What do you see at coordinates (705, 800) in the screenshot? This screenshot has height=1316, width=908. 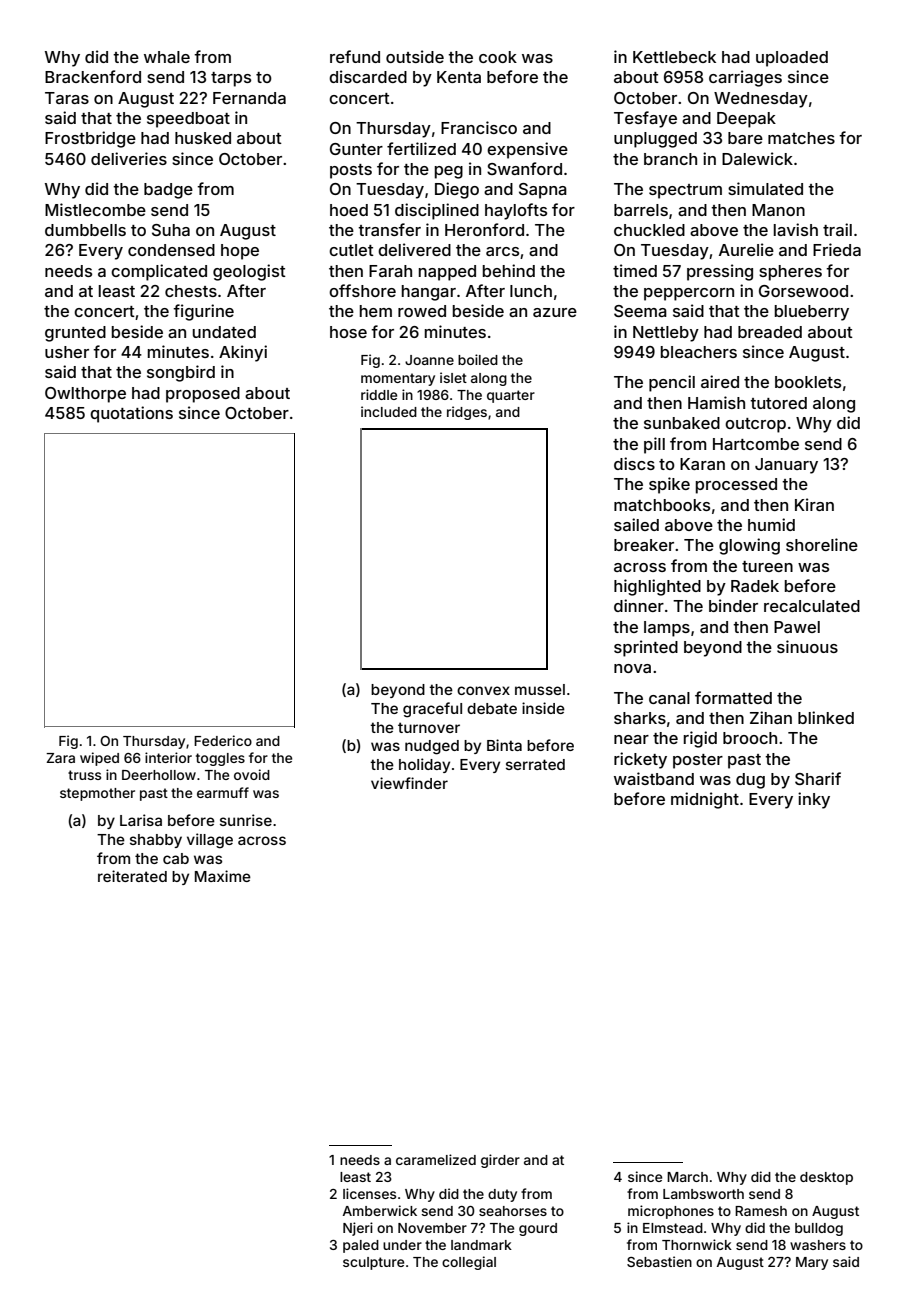 I see `midnight` at bounding box center [705, 800].
